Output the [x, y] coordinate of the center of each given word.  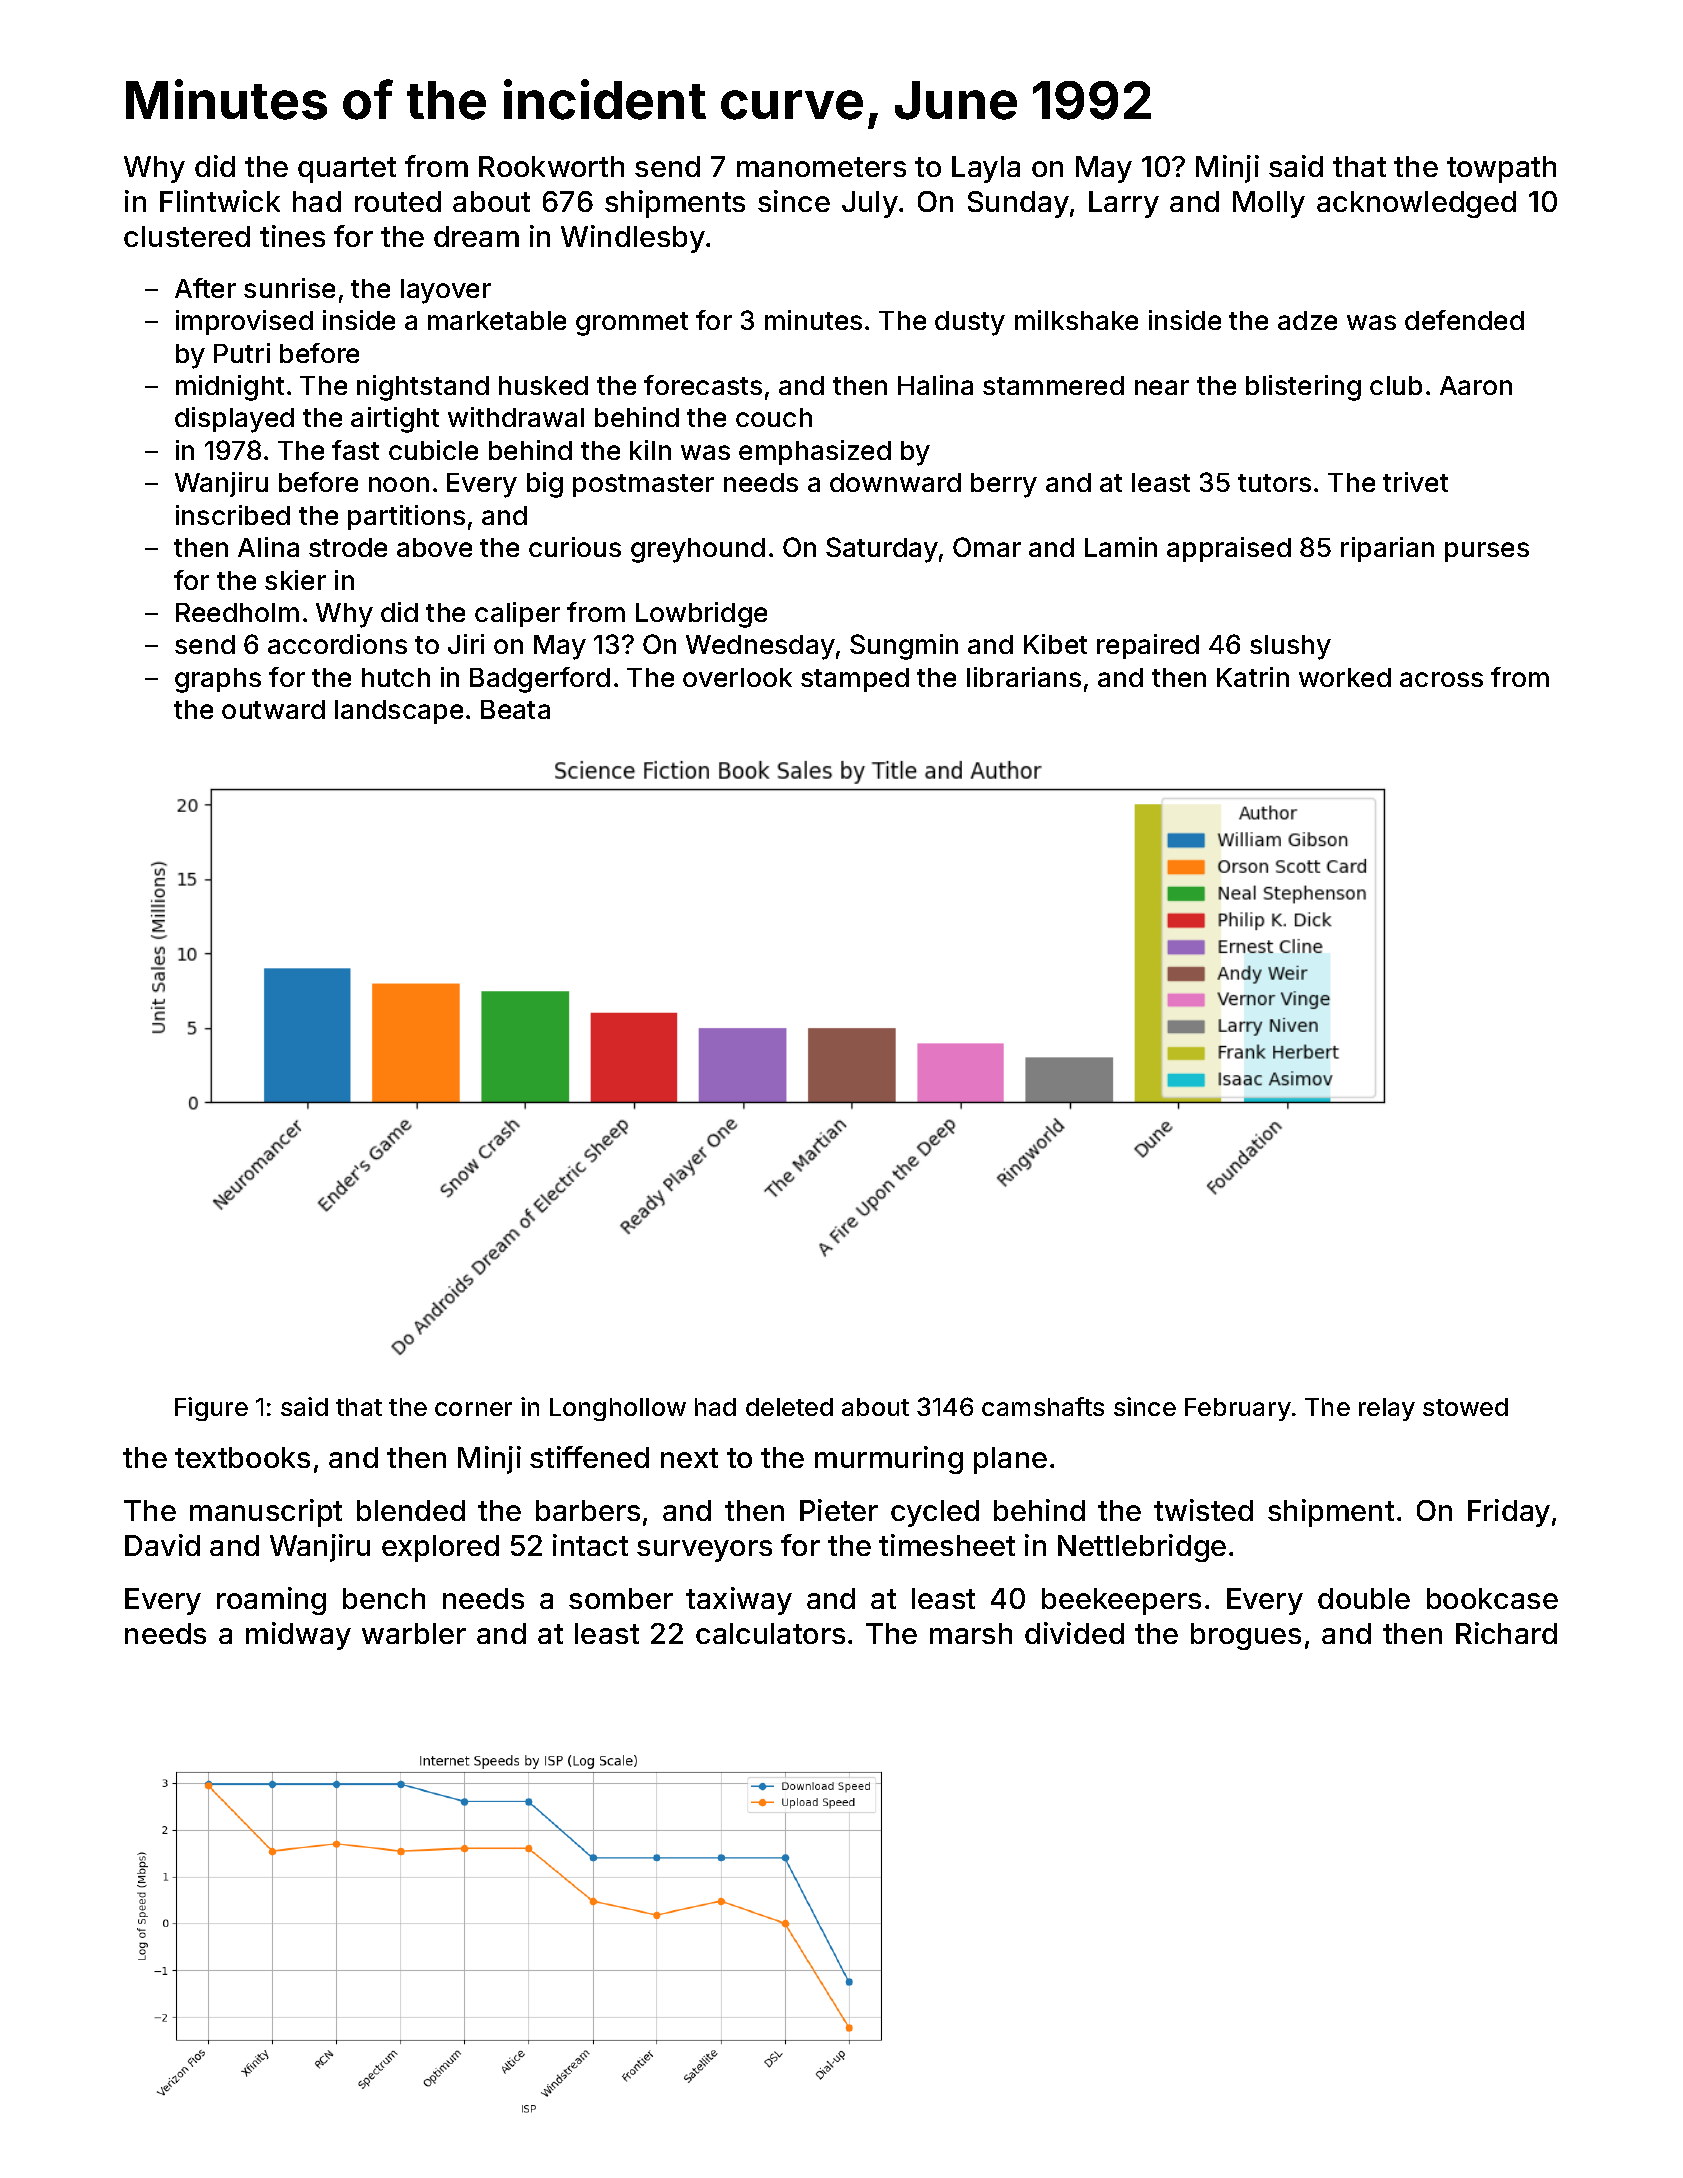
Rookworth [551, 166]
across [1441, 679]
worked [1345, 677]
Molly [1269, 204]
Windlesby [633, 239]
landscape [399, 712]
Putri [242, 353]
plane [1010, 1460]
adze [1307, 320]
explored [440, 1548]
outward [273, 709]
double [1364, 1598]
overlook [737, 677]
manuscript [266, 1513]
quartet [347, 170]
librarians [1024, 677]
